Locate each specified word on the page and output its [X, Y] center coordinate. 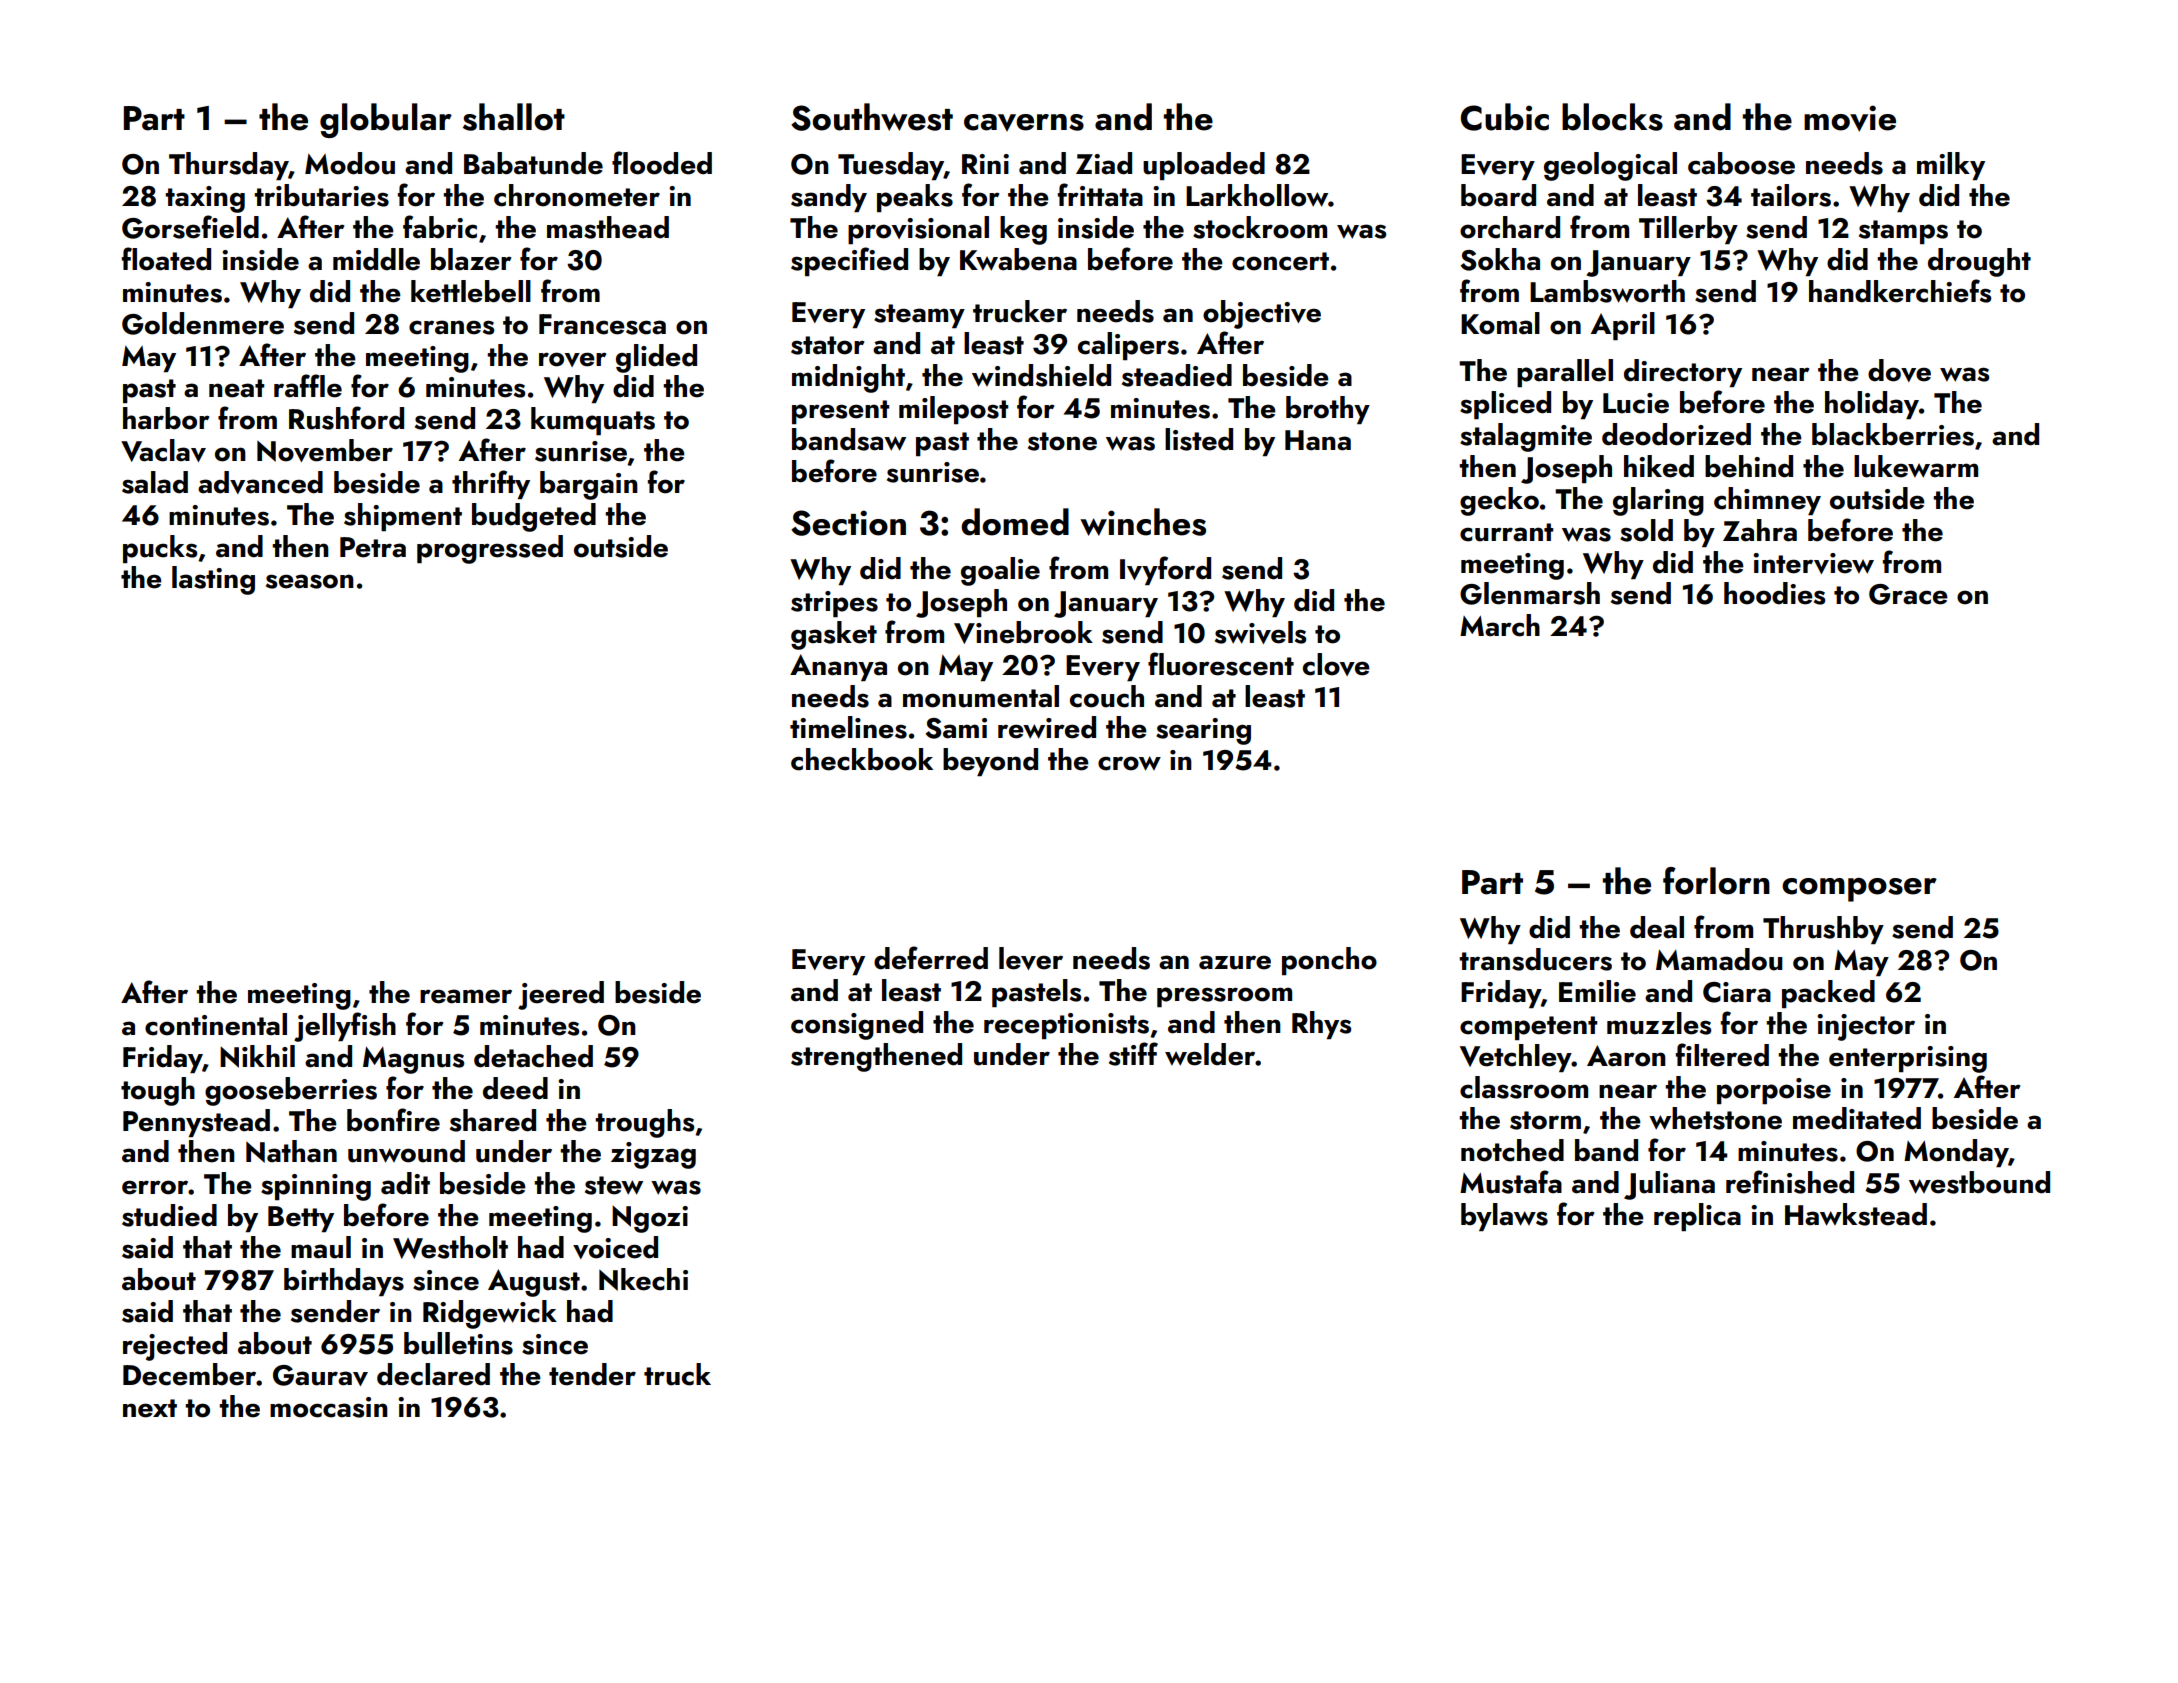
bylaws [1504, 1217]
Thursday [228, 166]
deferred [931, 958]
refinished [1790, 1182]
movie [1850, 118]
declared [433, 1374]
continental [216, 1024]
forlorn [1716, 881]
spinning [316, 1187]
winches [1143, 522]
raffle [308, 386]
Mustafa [1511, 1182]
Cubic [1505, 117]
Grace [1908, 594]
